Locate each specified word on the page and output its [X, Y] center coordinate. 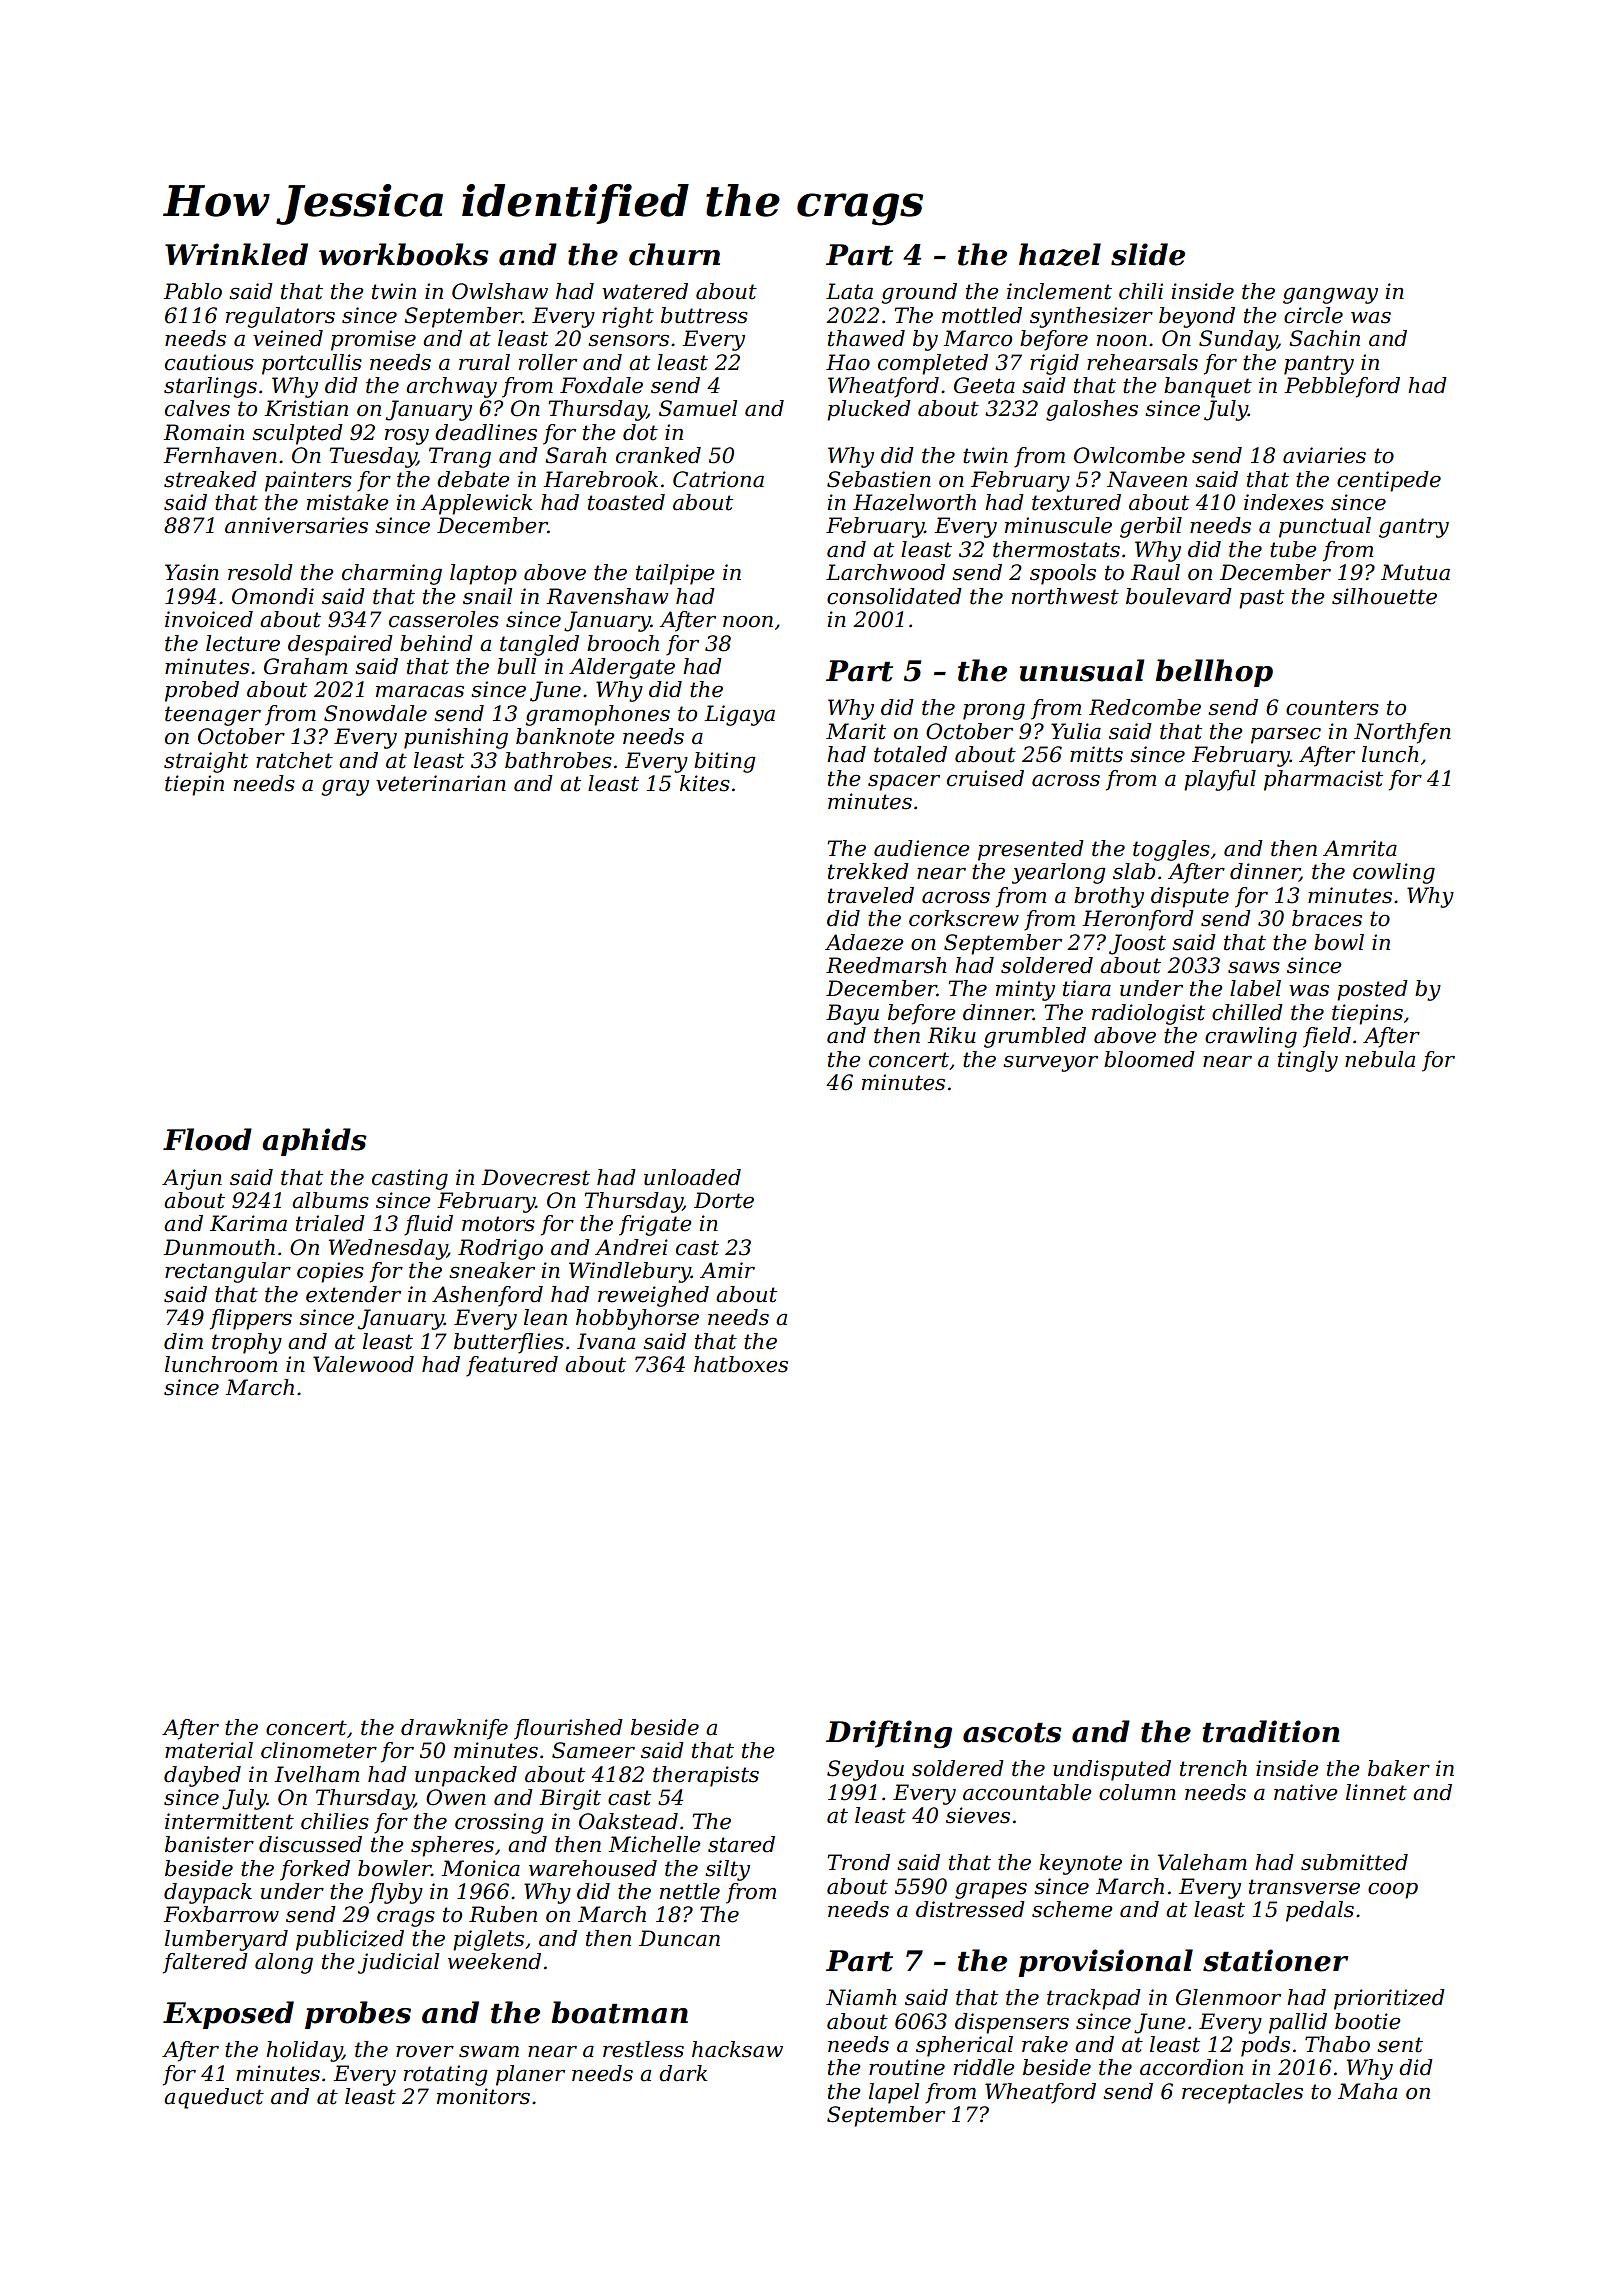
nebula [1380, 1059]
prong [994, 711]
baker [1399, 1768]
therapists [706, 1776]
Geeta [984, 385]
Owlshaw [500, 291]
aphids [314, 1142]
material [209, 1750]
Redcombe [1145, 707]
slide [1148, 254]
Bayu [852, 1014]
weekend [494, 1961]
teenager [213, 716]
